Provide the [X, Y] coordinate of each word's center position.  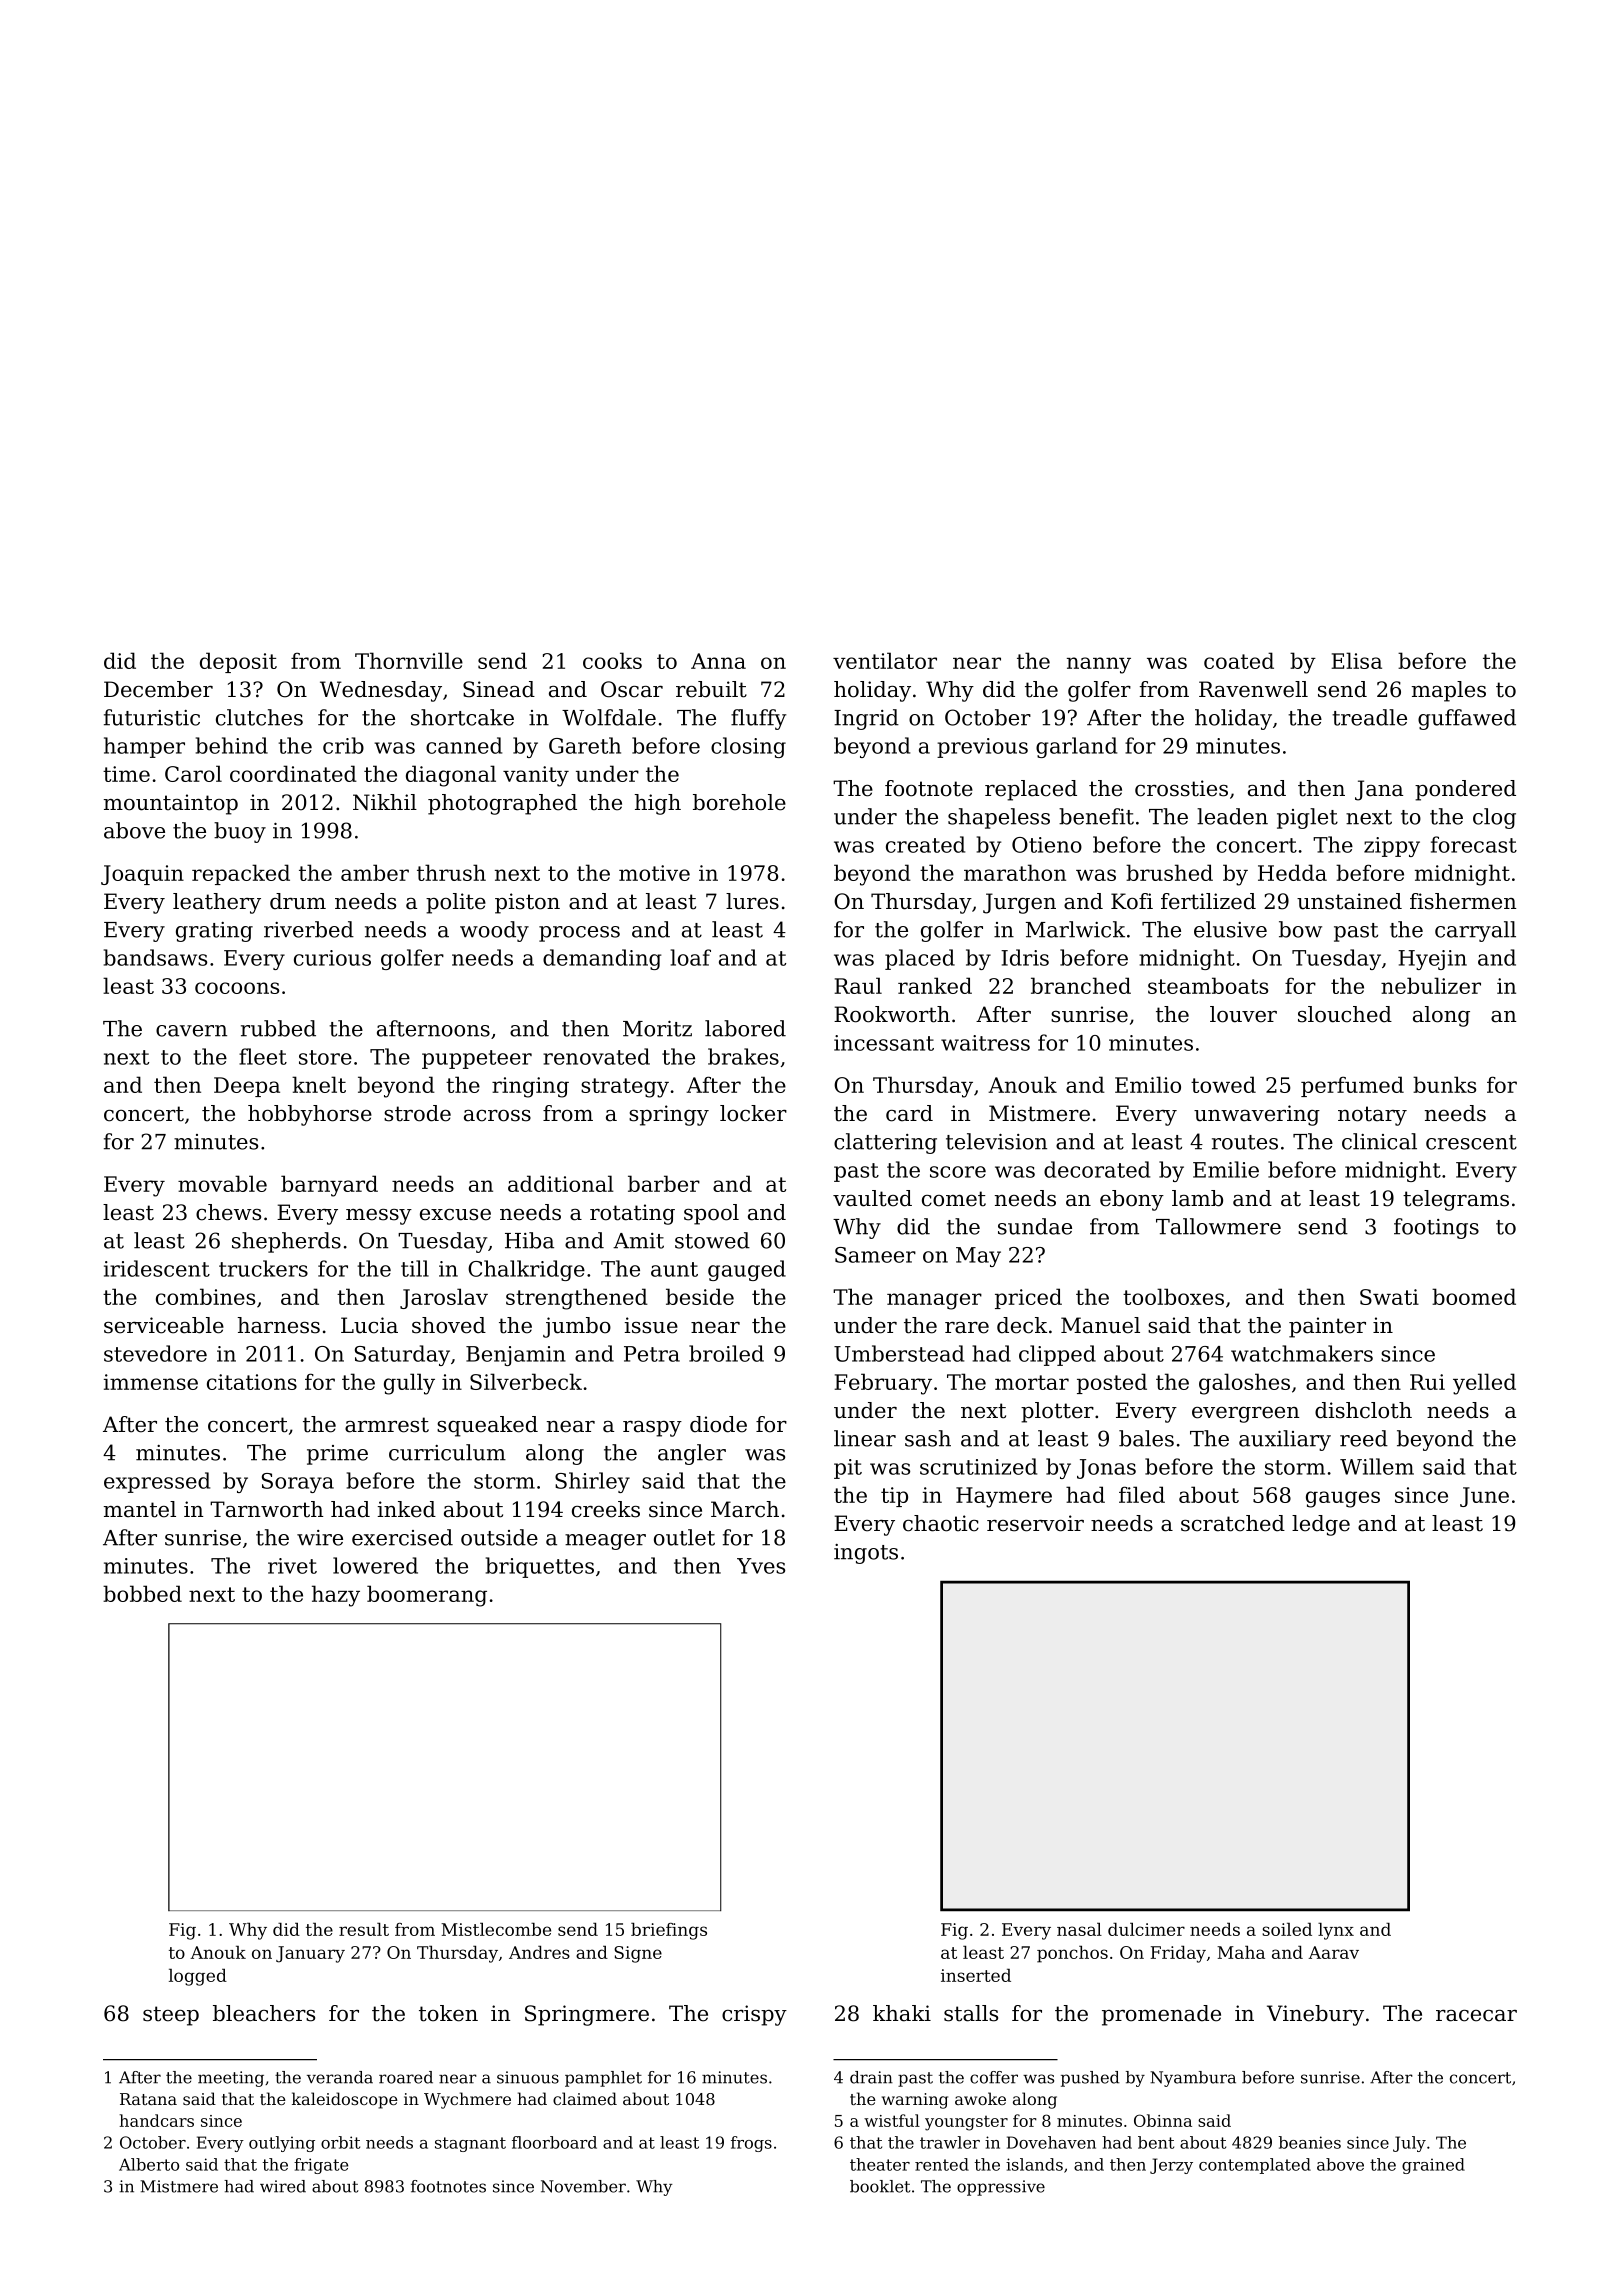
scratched [1233, 1523]
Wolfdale [609, 717]
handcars [156, 2120]
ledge [1321, 1525]
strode [417, 1113]
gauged [747, 1270]
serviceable [164, 1325]
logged [198, 1977]
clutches [259, 717]
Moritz [657, 1029]
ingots [866, 1554]
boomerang [427, 1596]
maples [1449, 691]
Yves [761, 1566]
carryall [1475, 931]
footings [1436, 1228]
